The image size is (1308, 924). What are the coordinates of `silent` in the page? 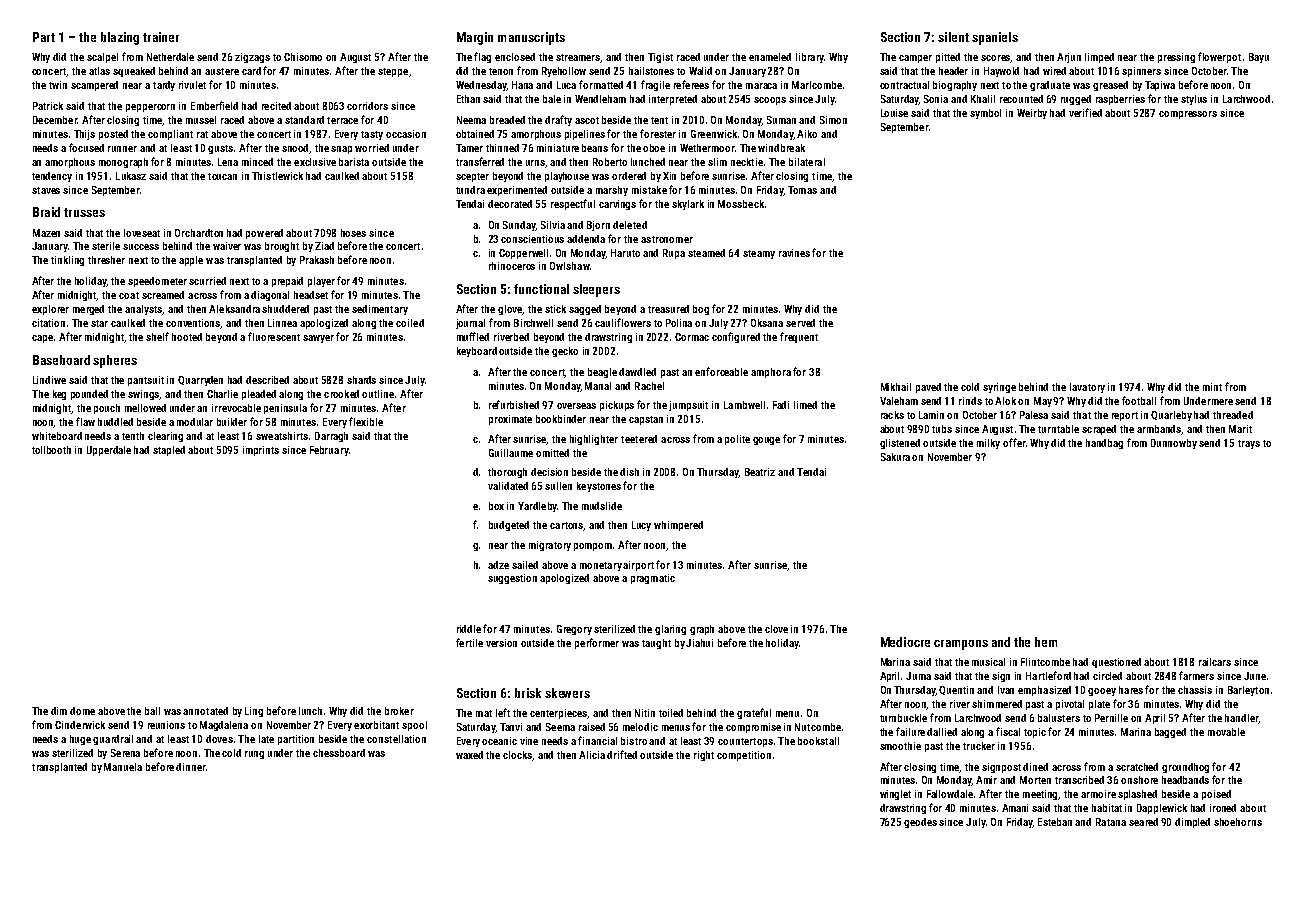 It's located at (953, 37).
